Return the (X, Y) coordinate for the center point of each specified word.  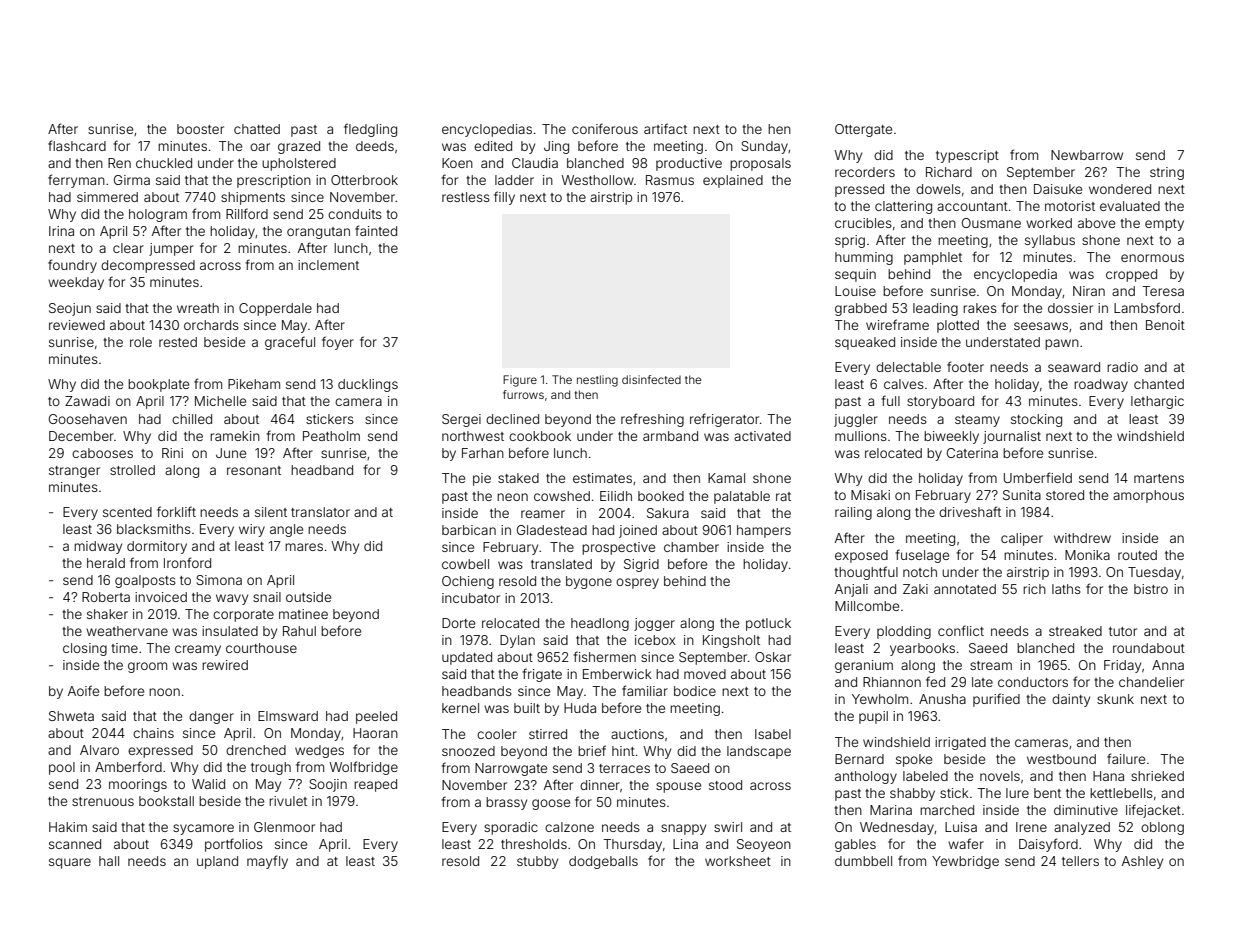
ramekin (235, 436)
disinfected (651, 379)
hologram (158, 215)
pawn (1062, 344)
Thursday (632, 845)
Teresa (1163, 291)
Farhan (483, 453)
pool (62, 768)
